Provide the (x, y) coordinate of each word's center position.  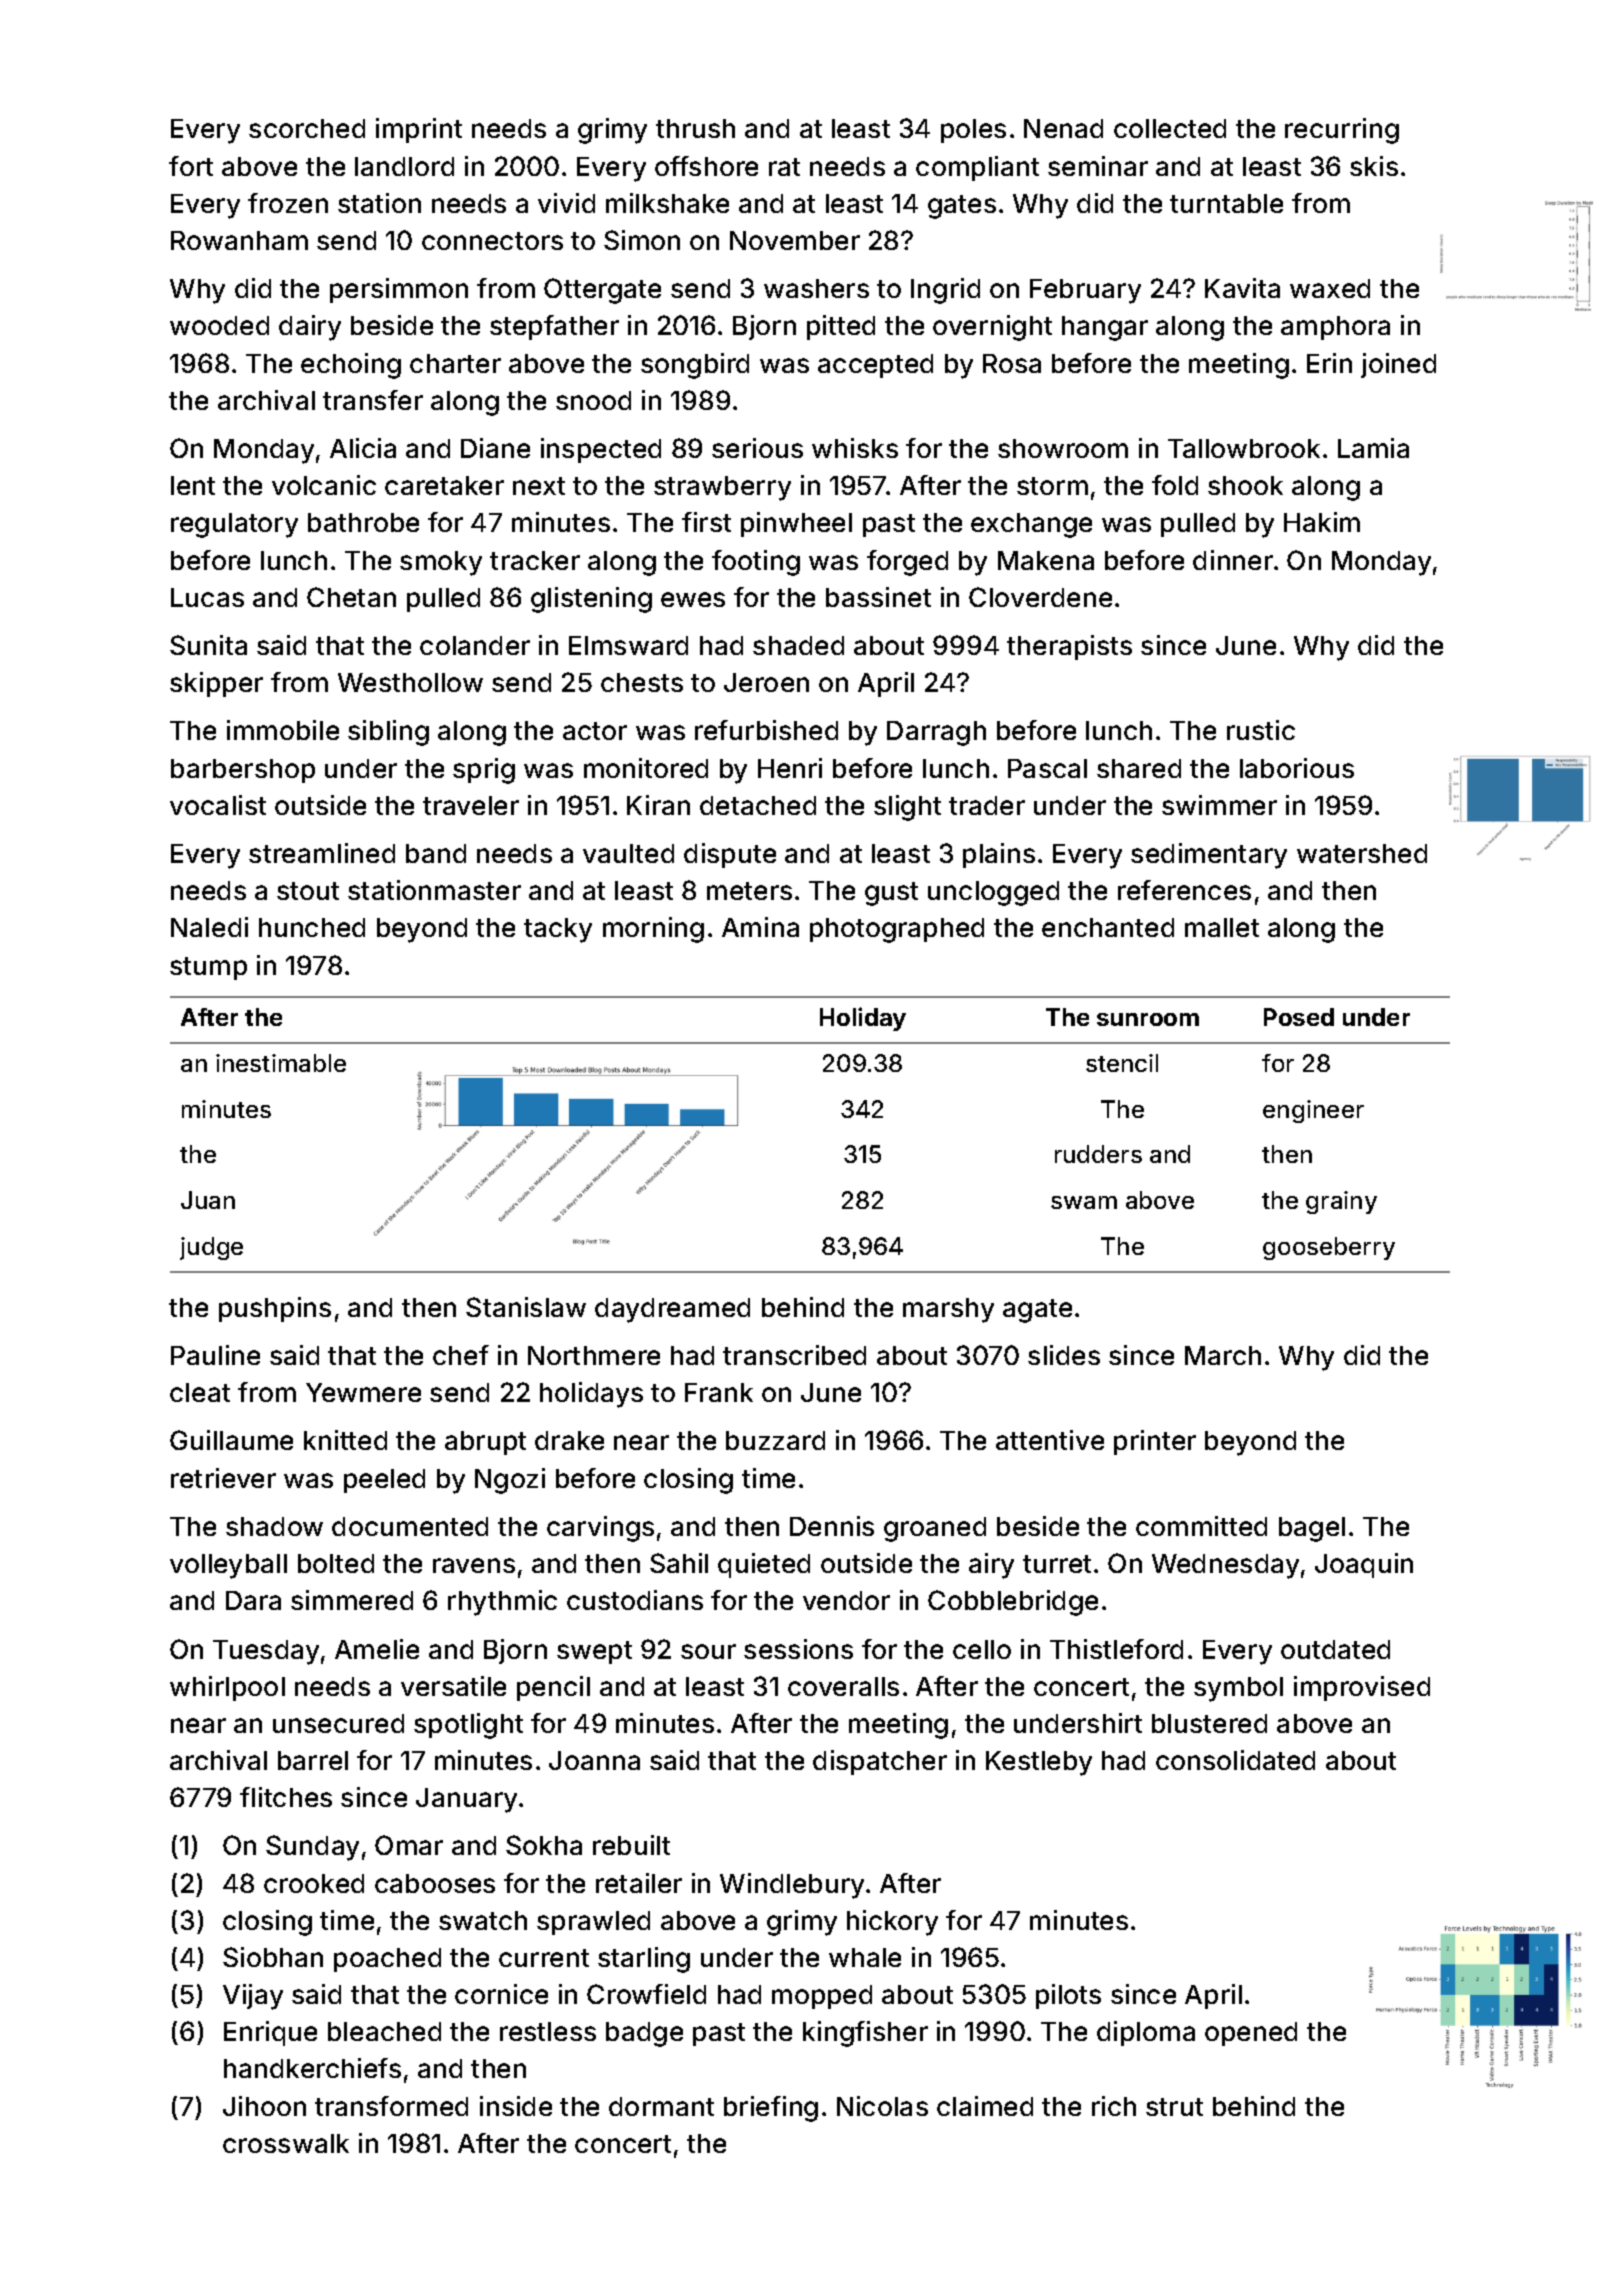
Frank (719, 1392)
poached (387, 1960)
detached (758, 805)
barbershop (243, 771)
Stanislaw (526, 1307)
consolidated (1235, 1760)
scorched (307, 128)
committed (1201, 1526)
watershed (1362, 853)
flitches (286, 1797)
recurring (1342, 131)
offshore (706, 166)
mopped (822, 1997)
